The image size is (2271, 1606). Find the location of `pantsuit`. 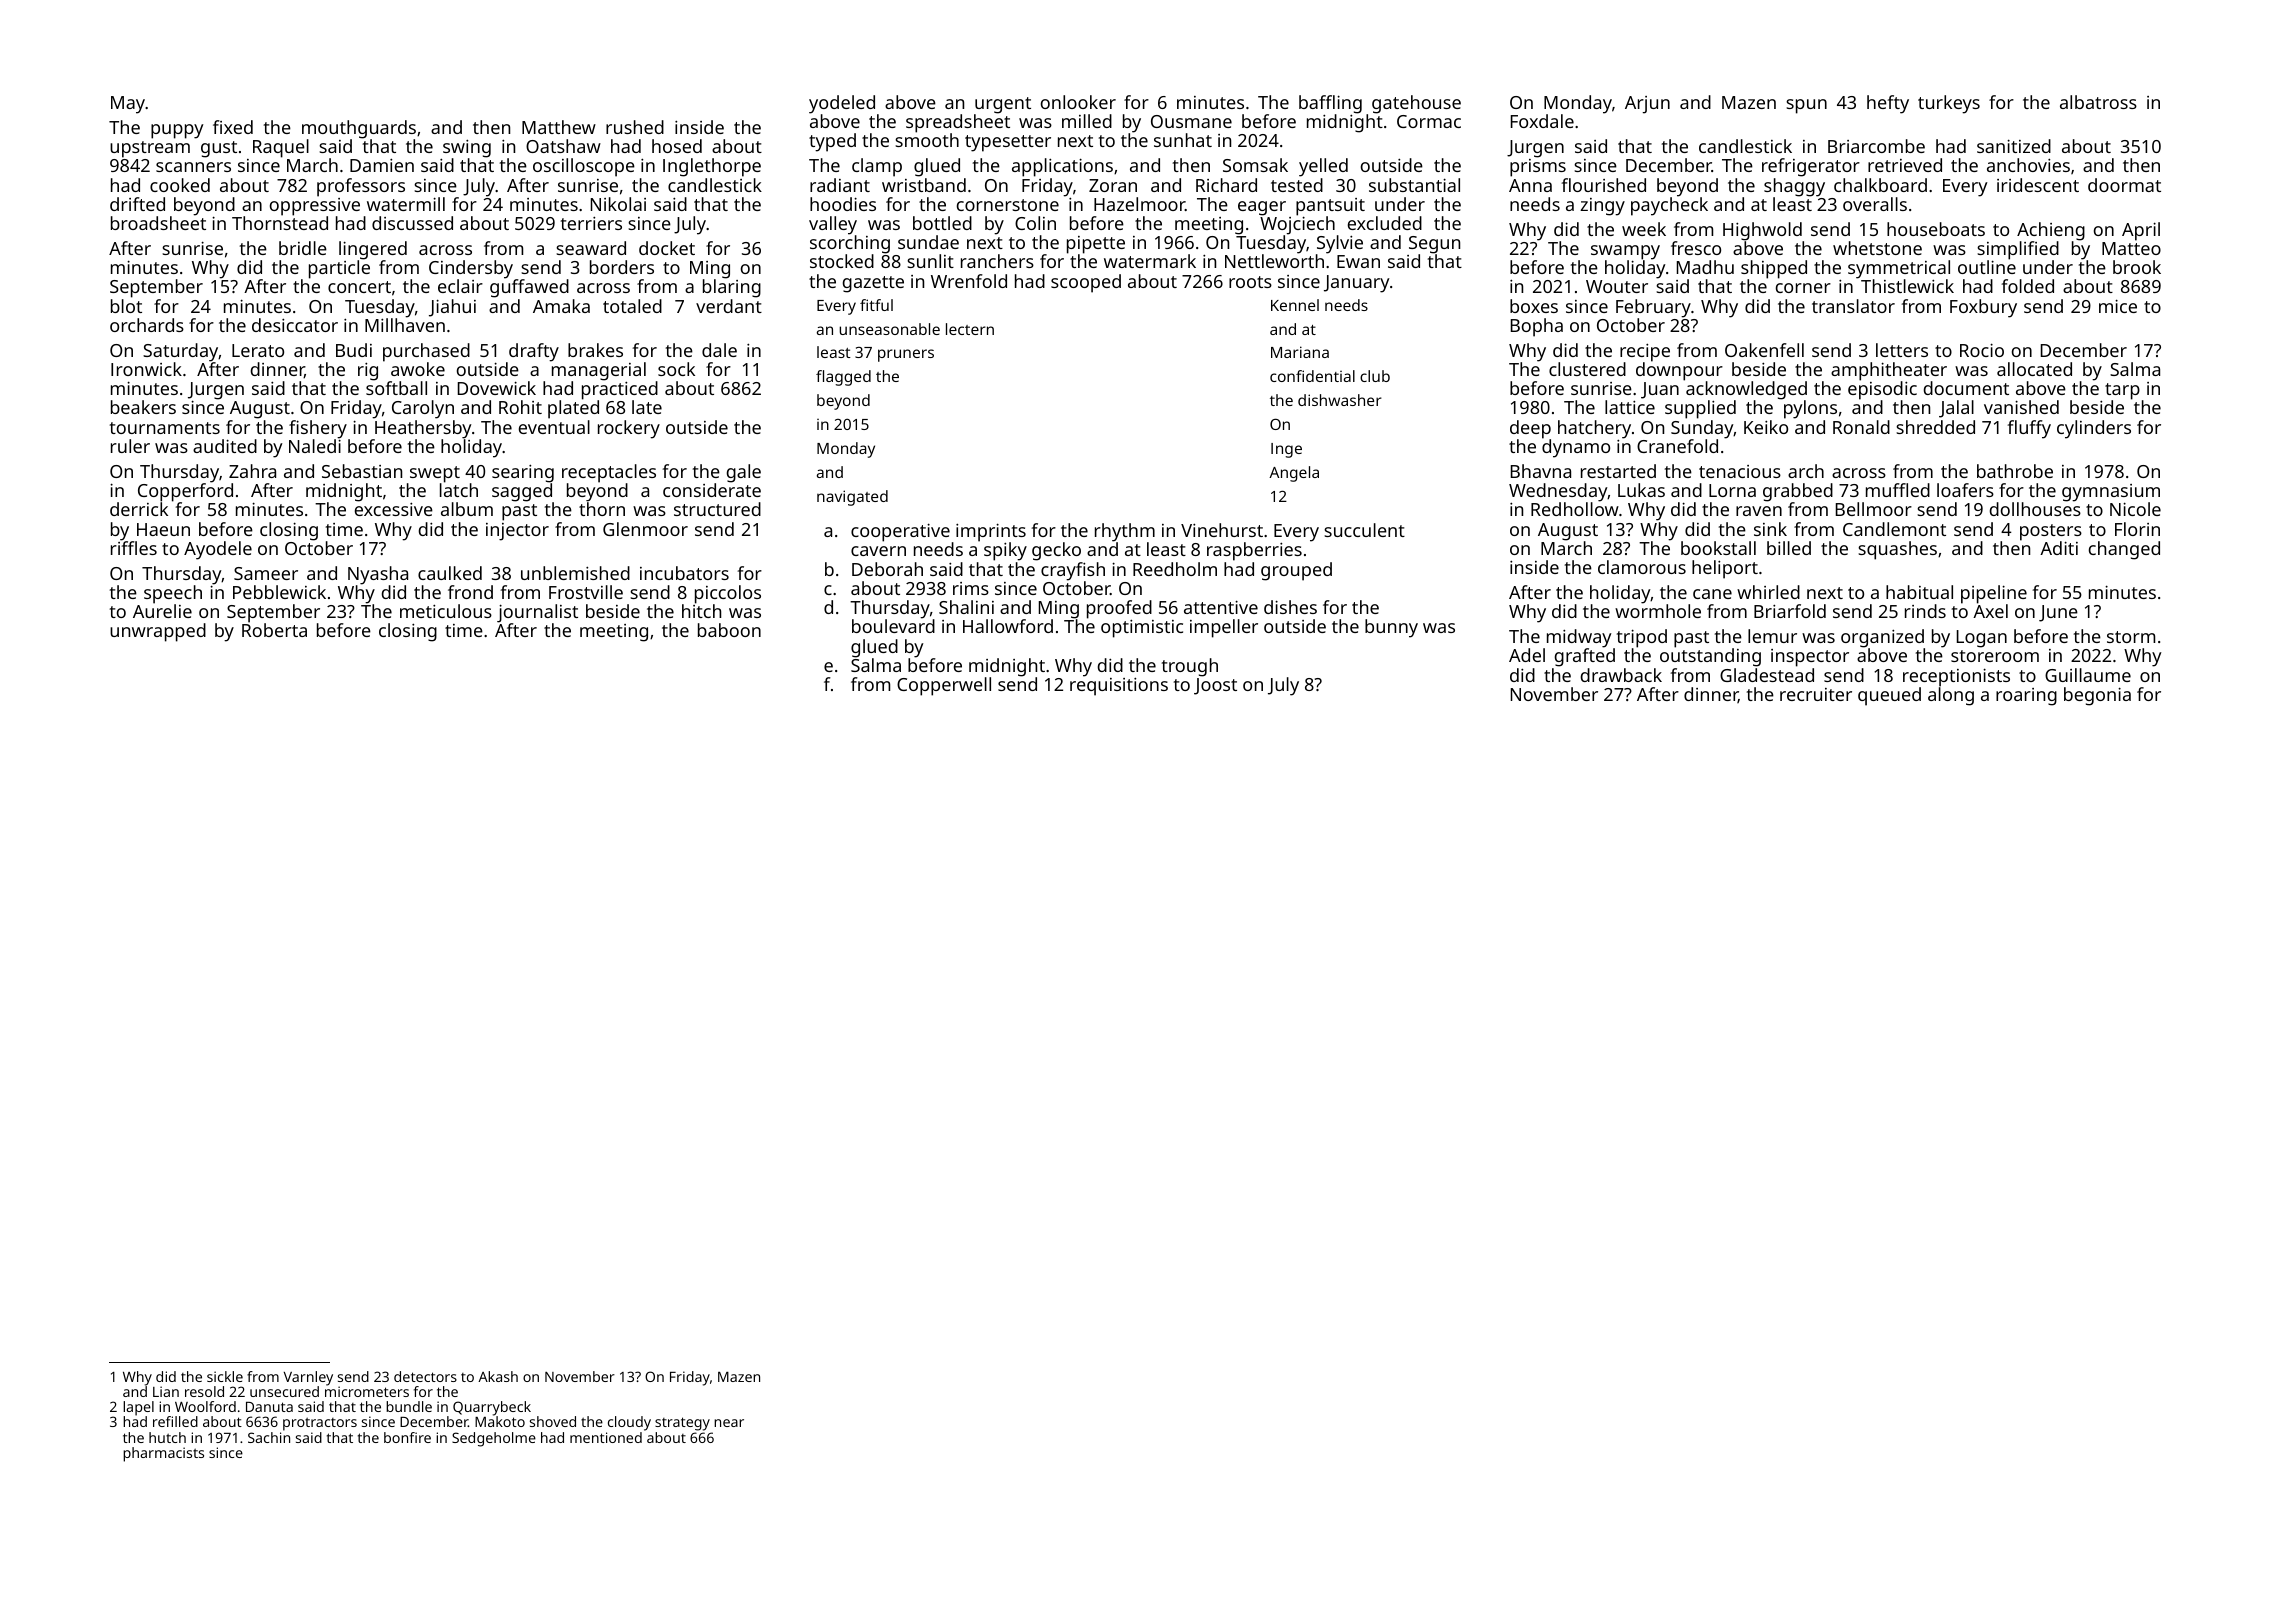

pantsuit is located at coordinates (1330, 207).
